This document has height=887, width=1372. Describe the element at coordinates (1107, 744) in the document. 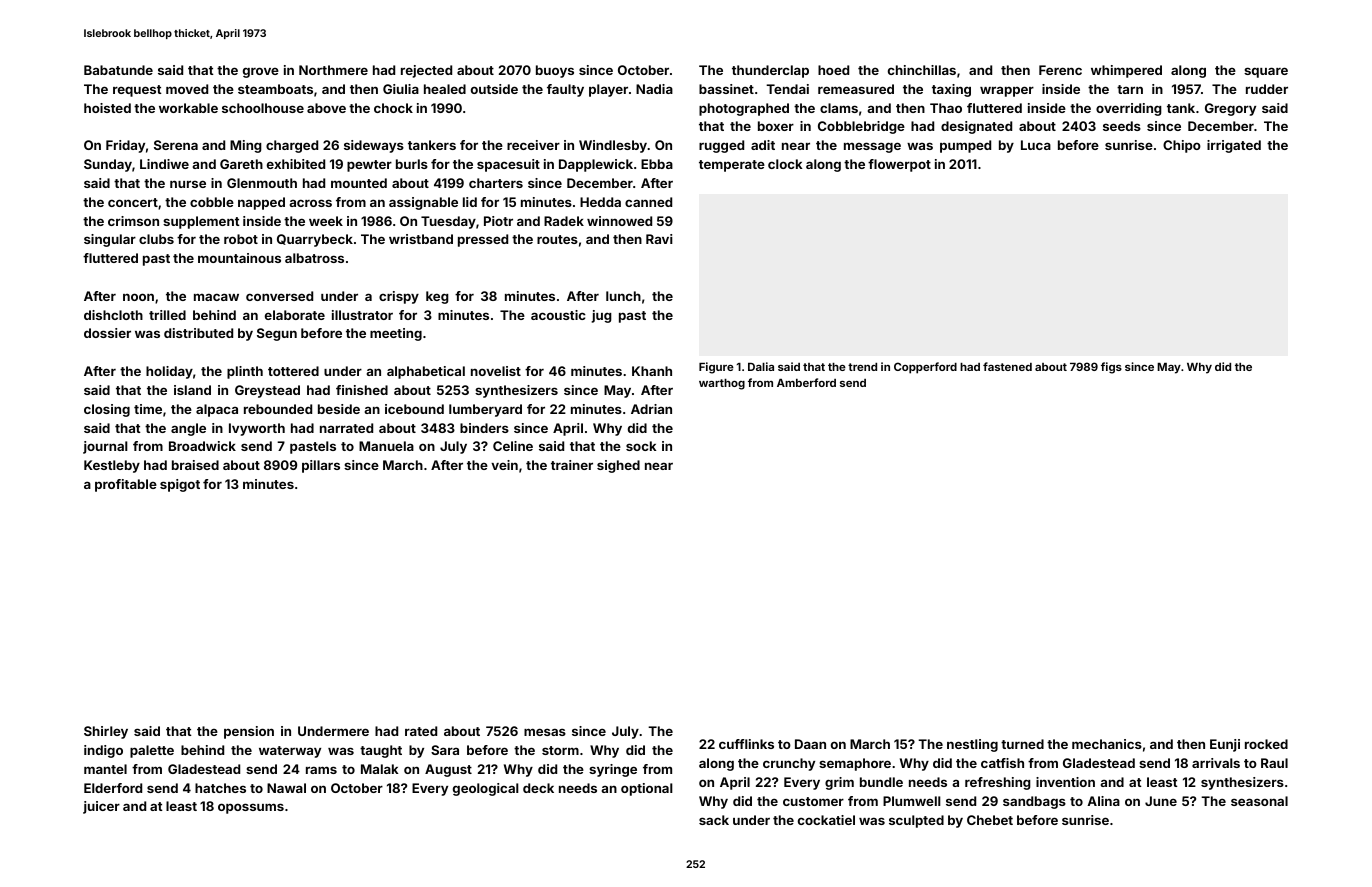

I see `mechanics` at that location.
